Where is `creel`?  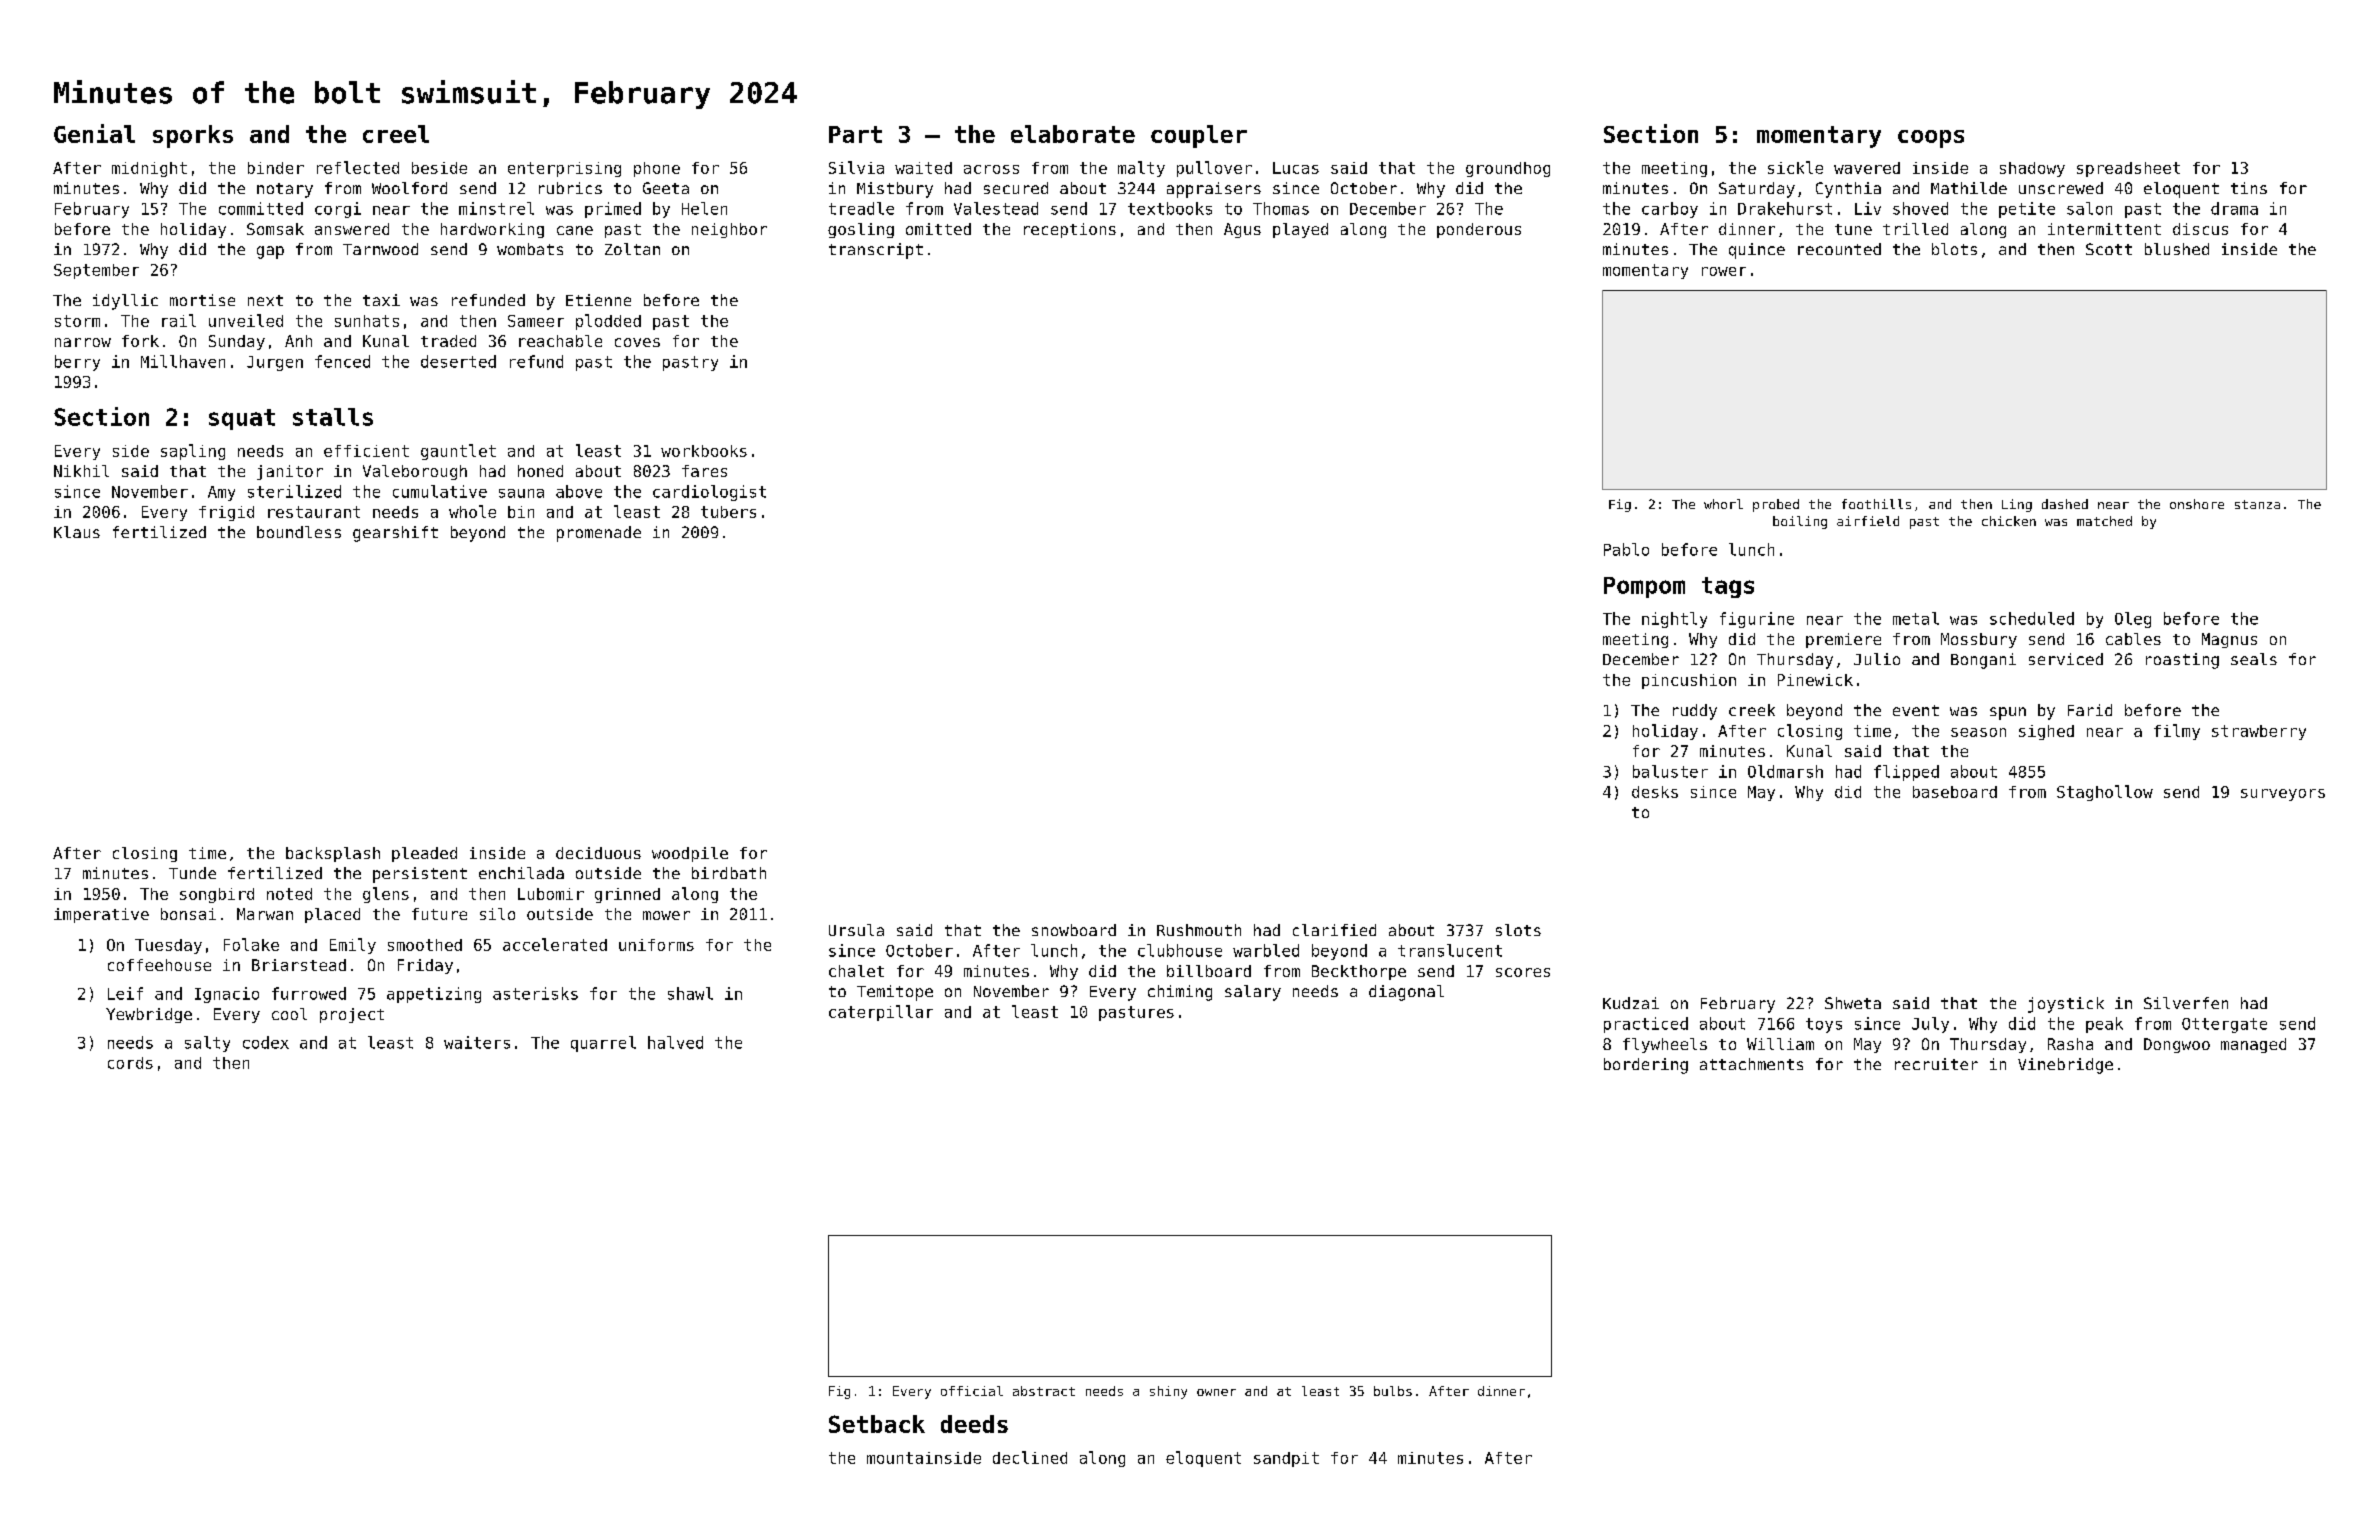
creel is located at coordinates (396, 134).
